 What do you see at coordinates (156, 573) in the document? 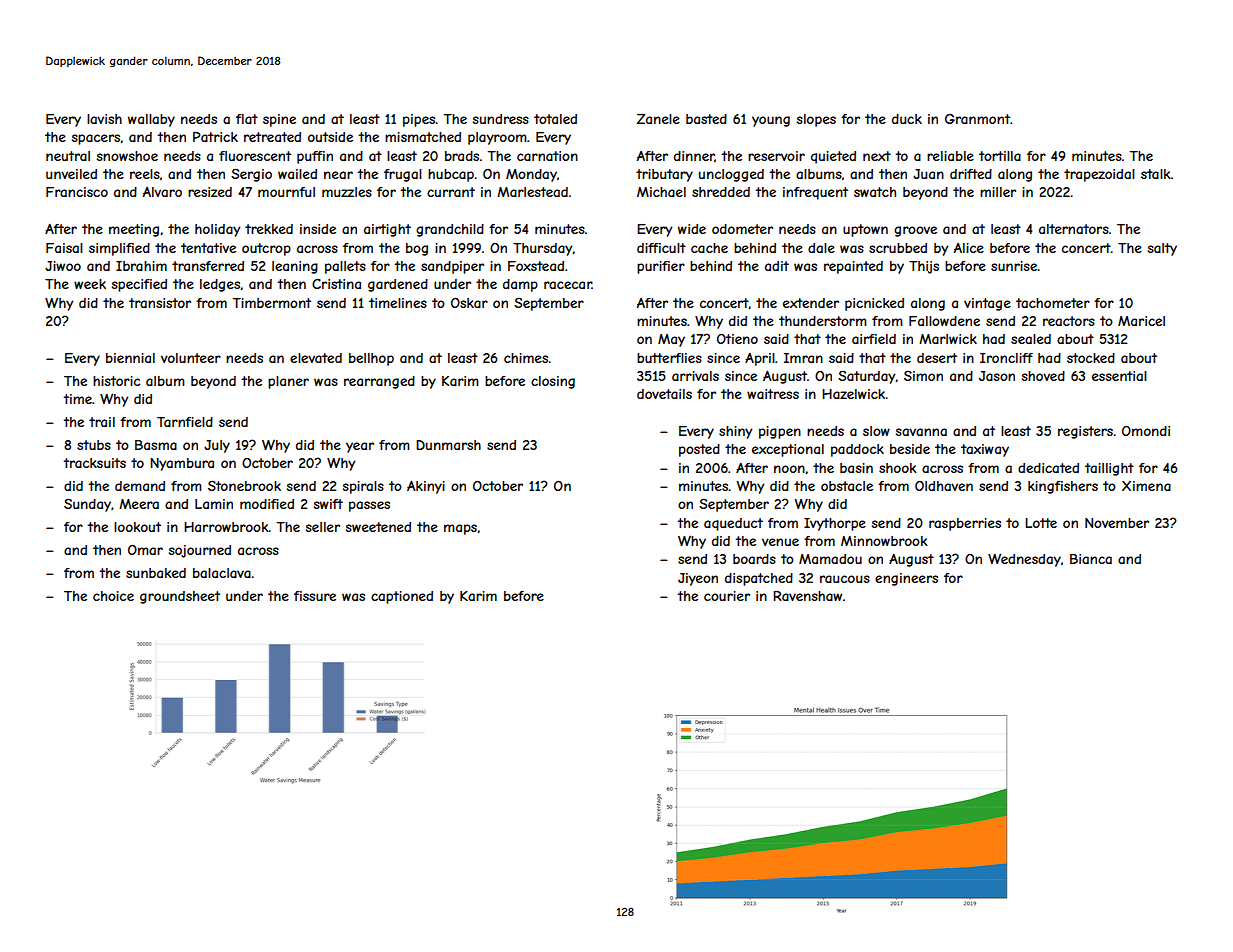
I see `sunbaked` at bounding box center [156, 573].
